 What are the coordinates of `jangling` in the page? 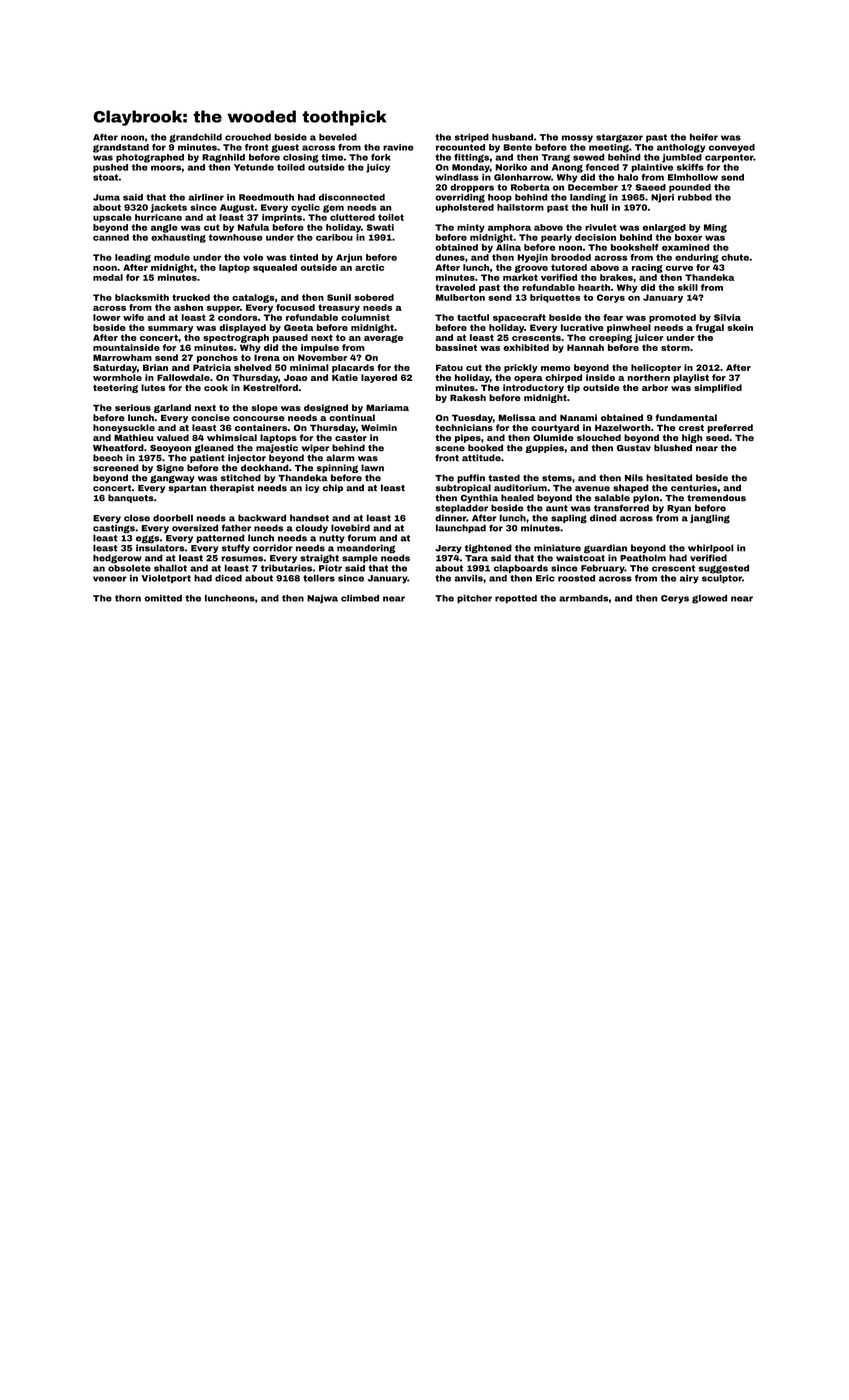 It's located at (710, 518).
